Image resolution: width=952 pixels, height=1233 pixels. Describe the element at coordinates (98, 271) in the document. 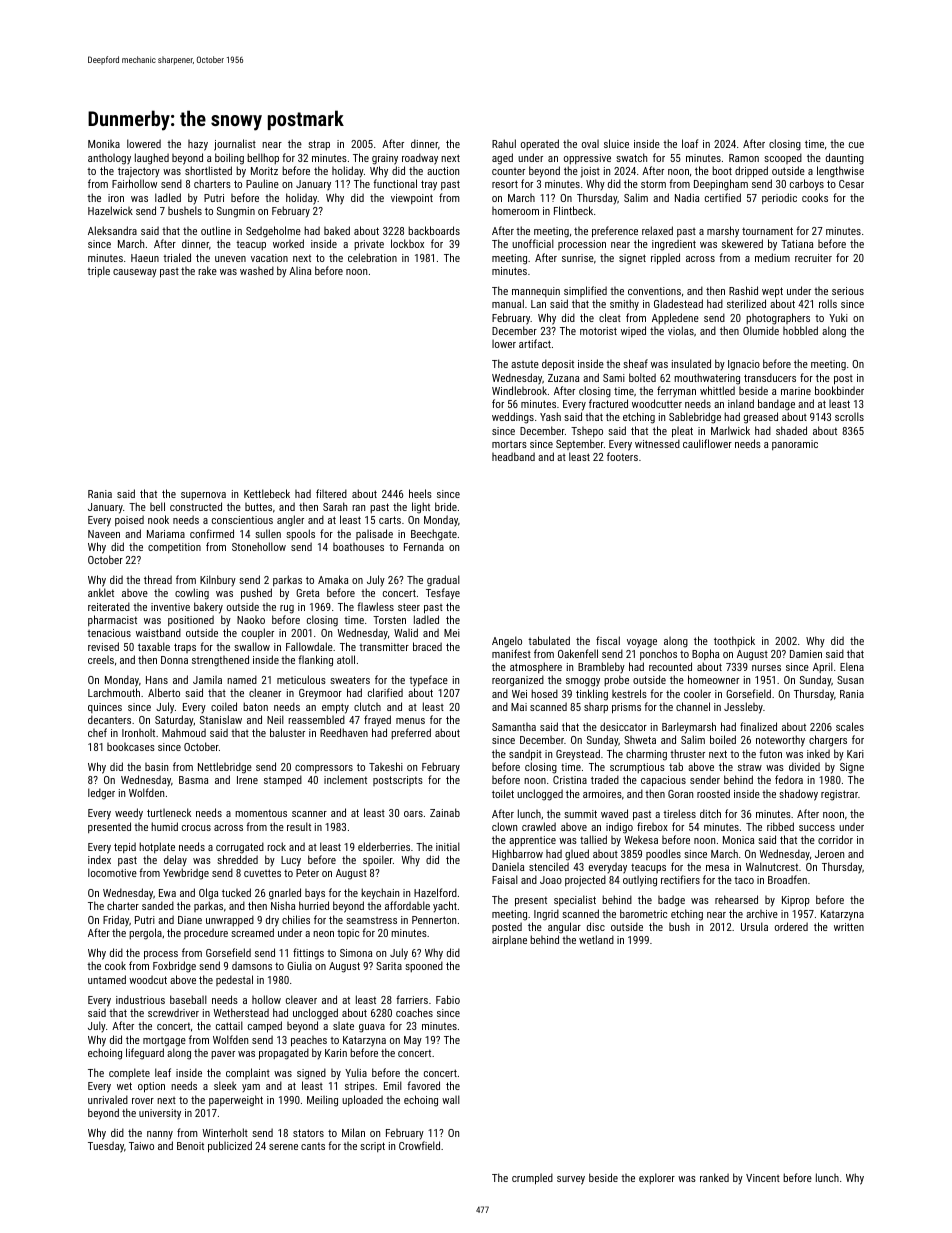

I see `triple` at that location.
